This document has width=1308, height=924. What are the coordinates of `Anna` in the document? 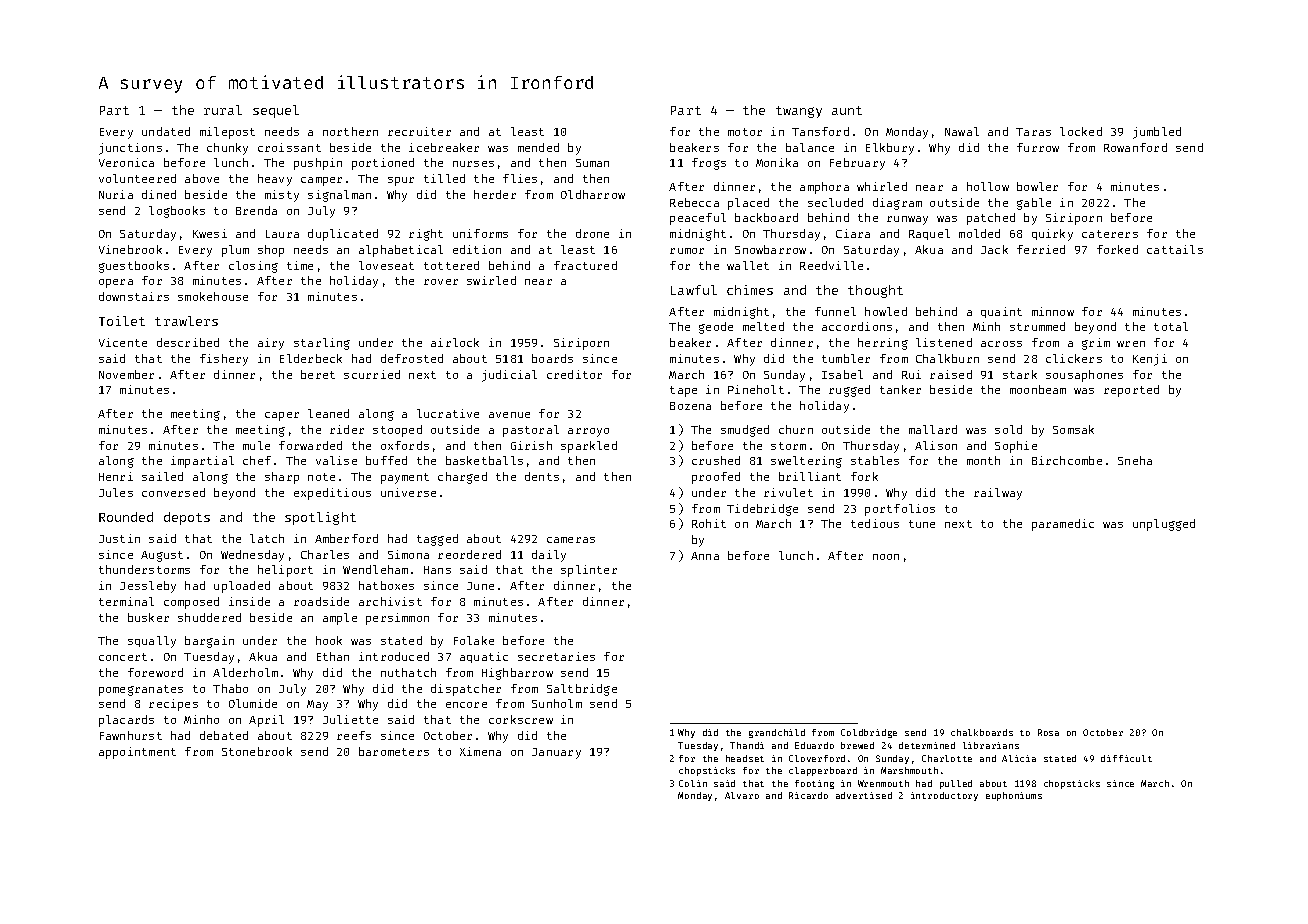 It's located at (705, 556).
